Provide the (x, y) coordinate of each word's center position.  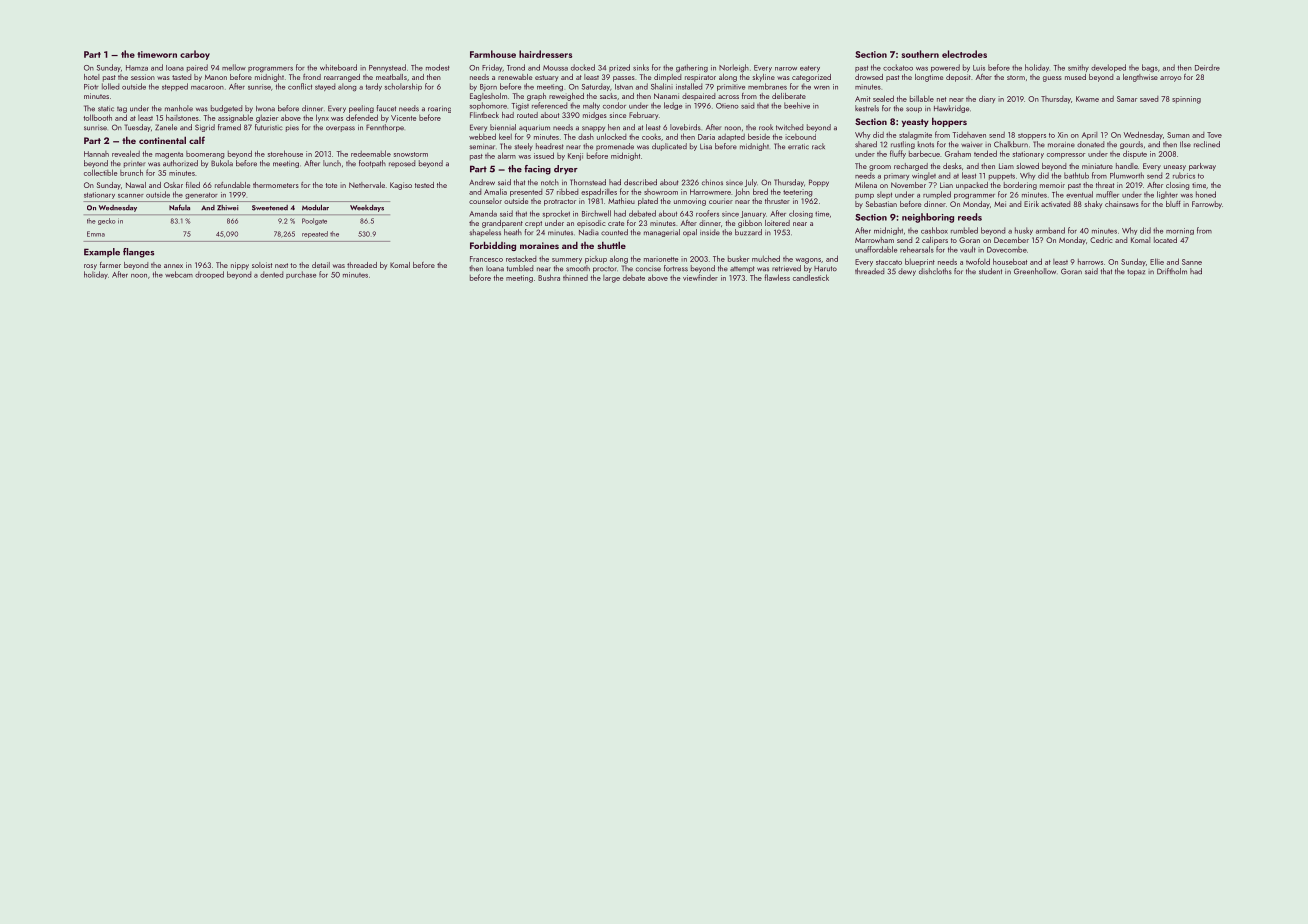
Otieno (727, 106)
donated (1090, 144)
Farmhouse (493, 54)
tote (331, 185)
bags (1150, 68)
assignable (235, 118)
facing (537, 170)
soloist (262, 265)
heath (513, 232)
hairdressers (545, 54)
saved (1149, 99)
